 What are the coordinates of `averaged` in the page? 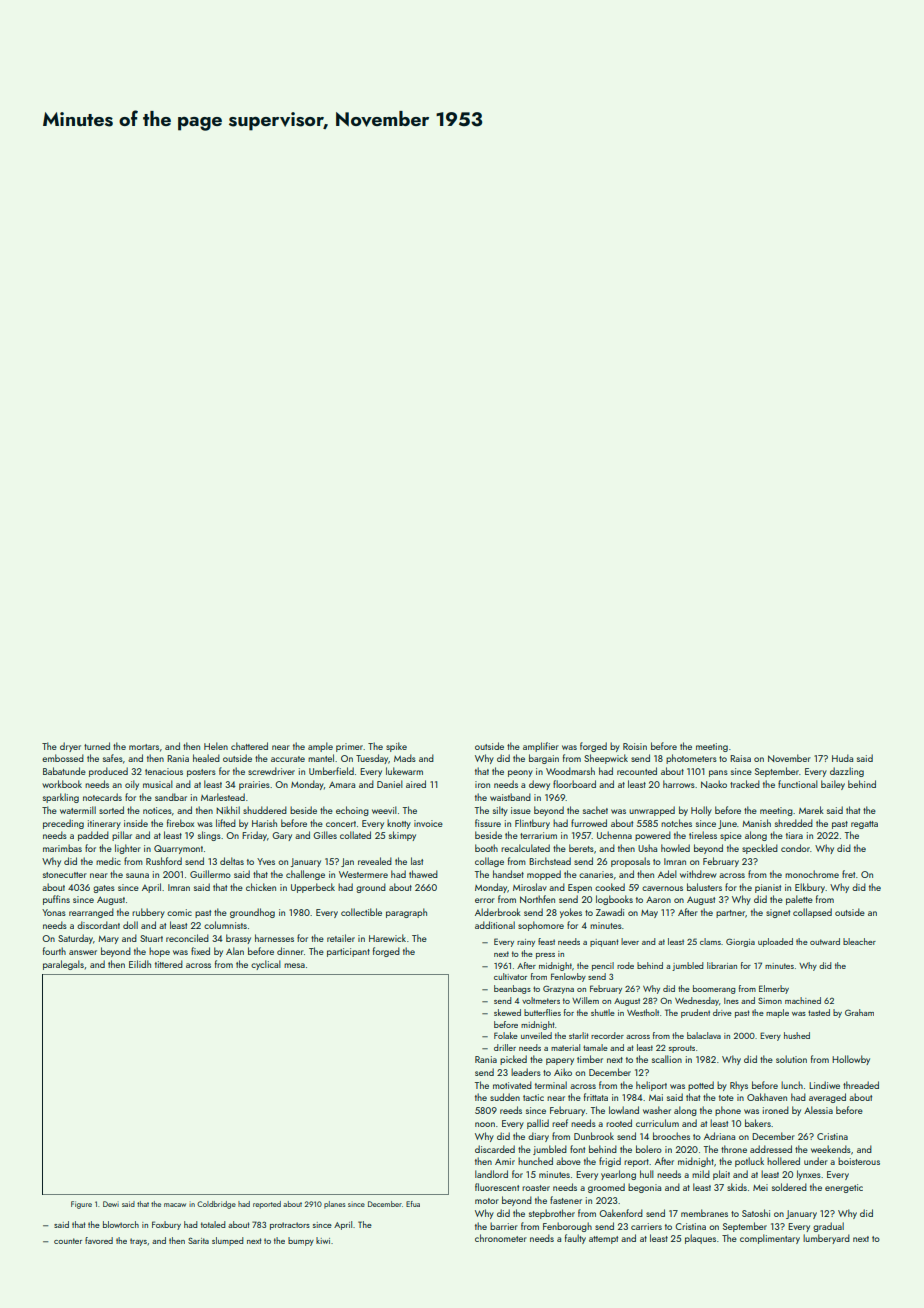 It's located at (827, 1098).
